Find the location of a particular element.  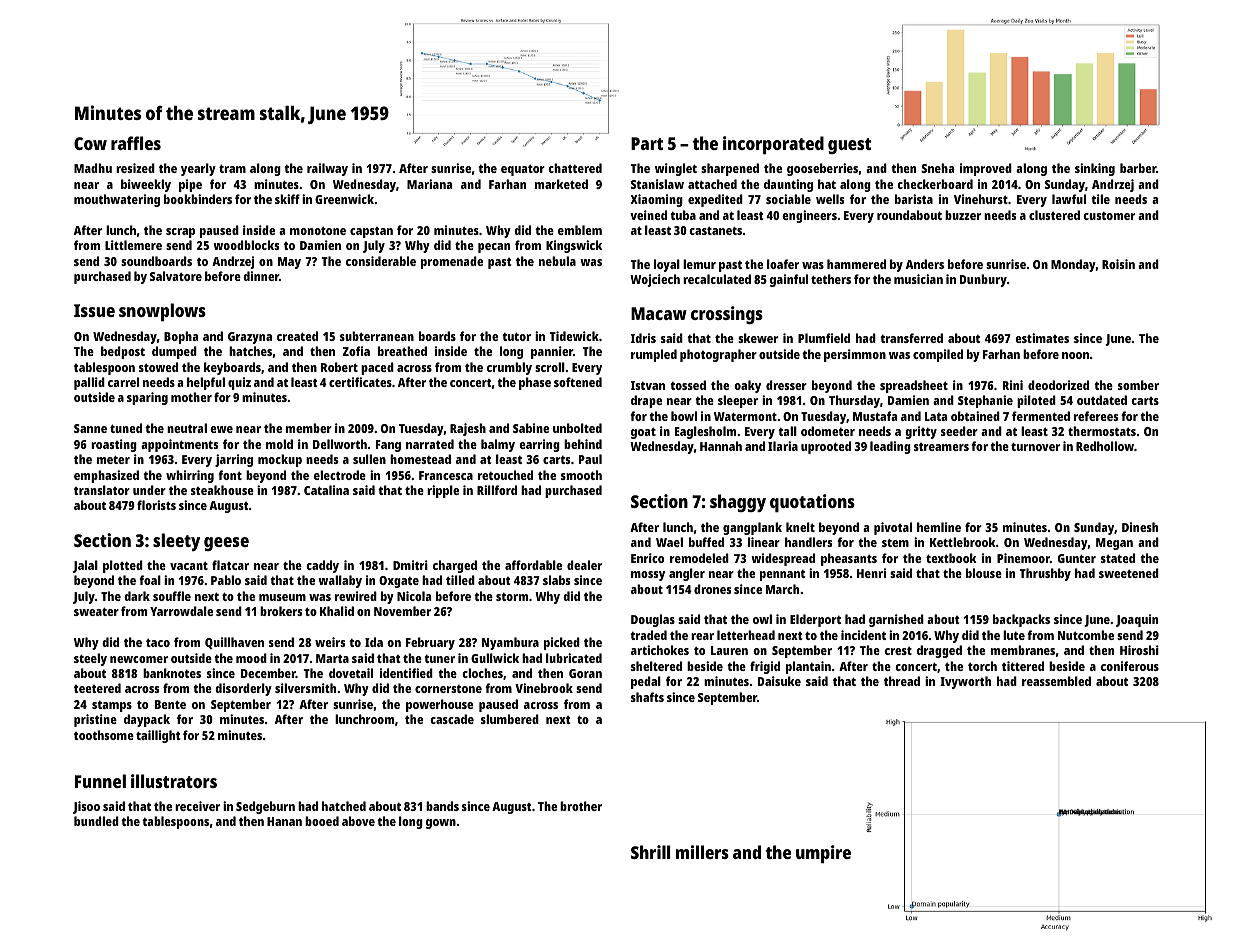

tram is located at coordinates (232, 168).
